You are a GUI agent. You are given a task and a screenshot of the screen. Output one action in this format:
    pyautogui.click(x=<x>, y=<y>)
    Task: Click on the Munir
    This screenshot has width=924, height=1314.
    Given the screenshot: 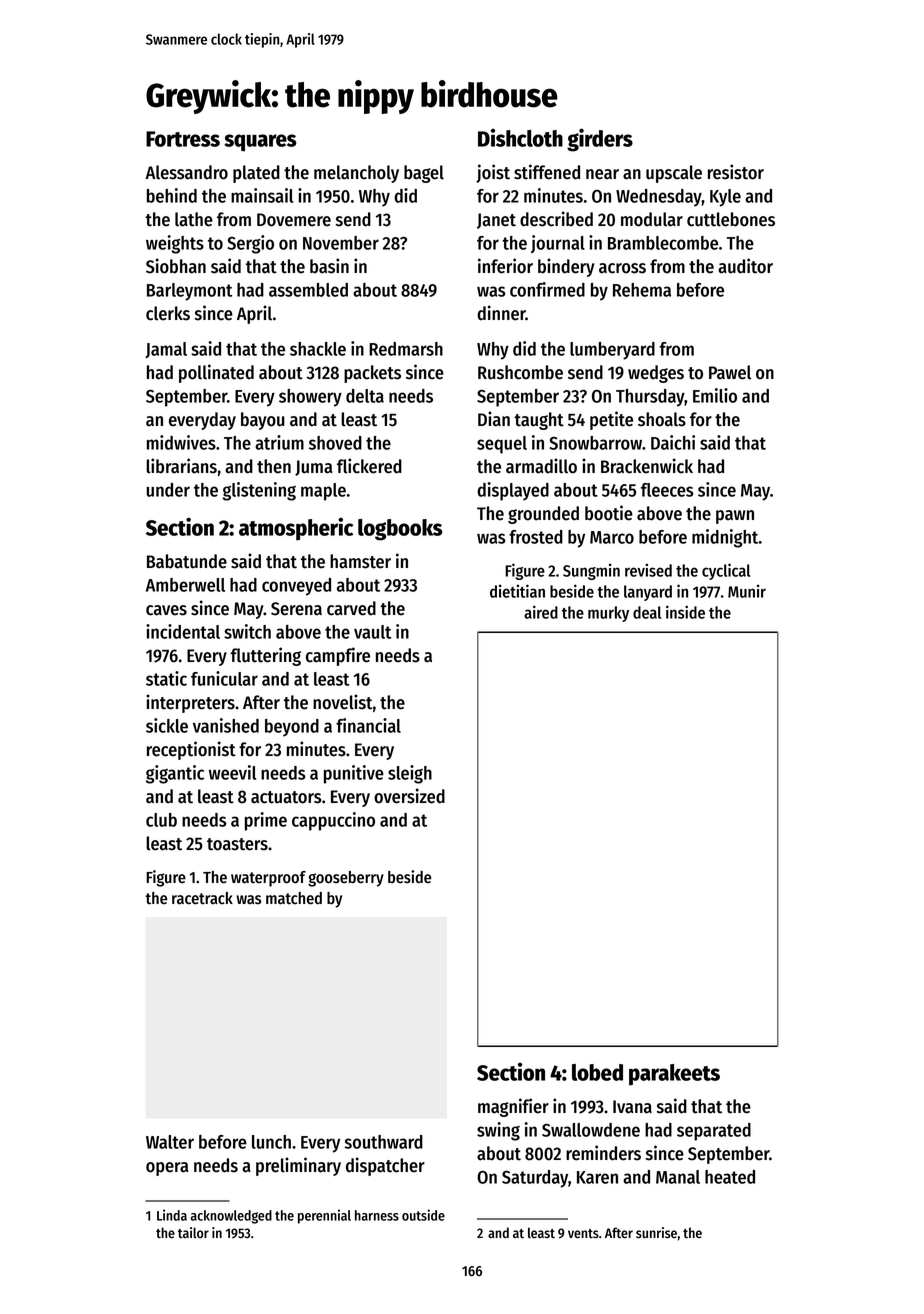 What is the action you would take?
    pyautogui.click(x=747, y=591)
